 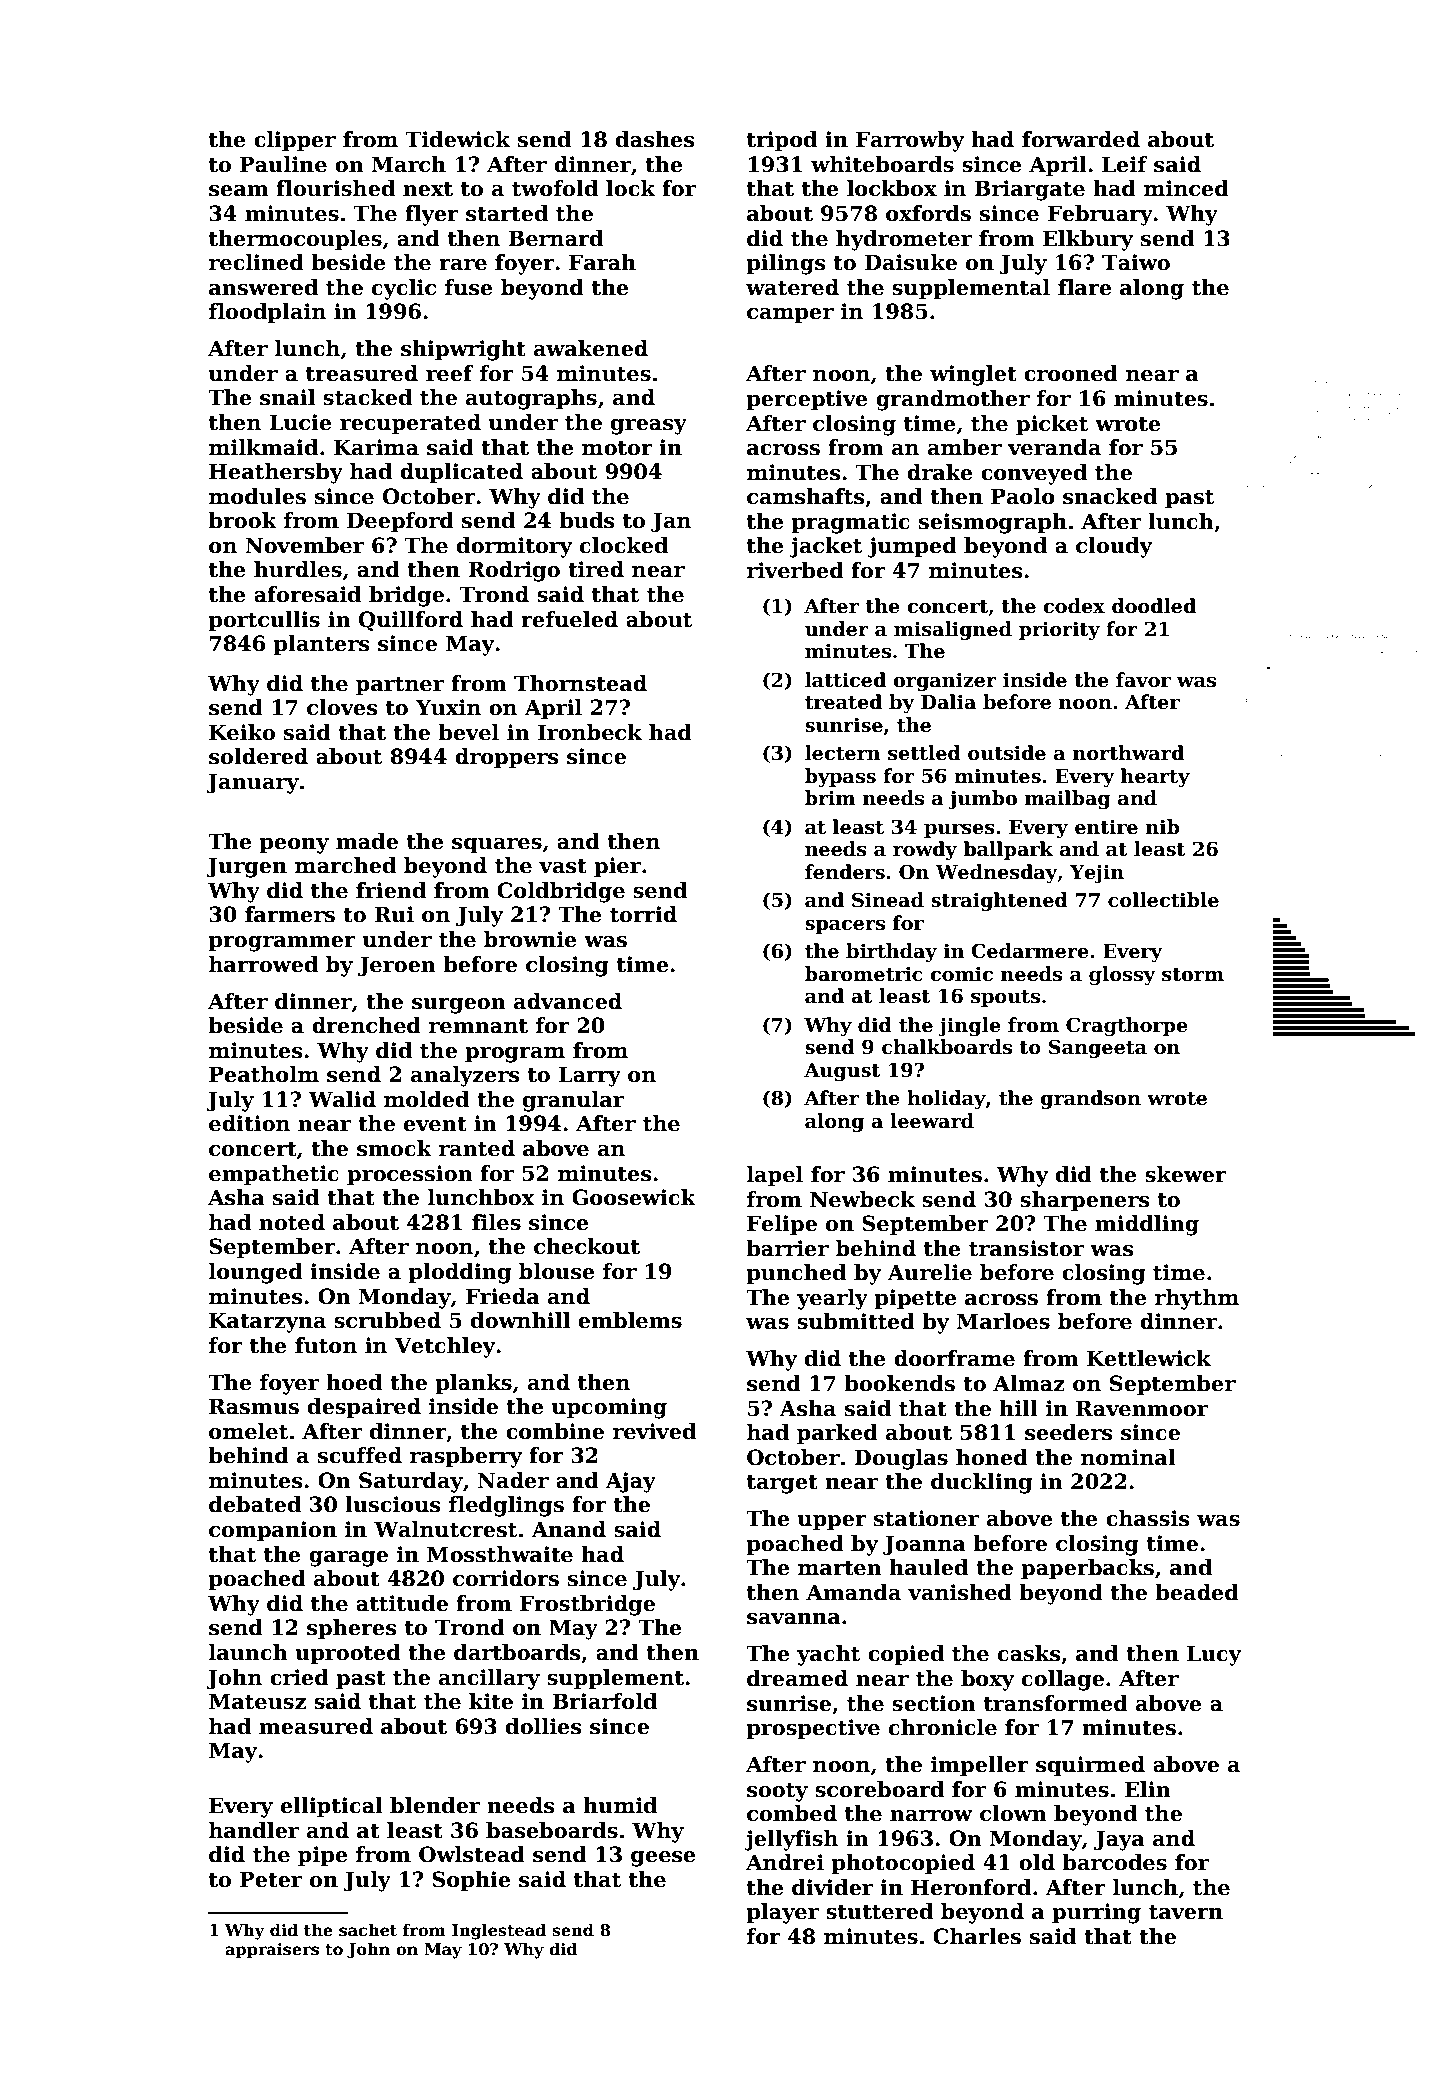 I want to click on tavern, so click(x=1186, y=1912).
